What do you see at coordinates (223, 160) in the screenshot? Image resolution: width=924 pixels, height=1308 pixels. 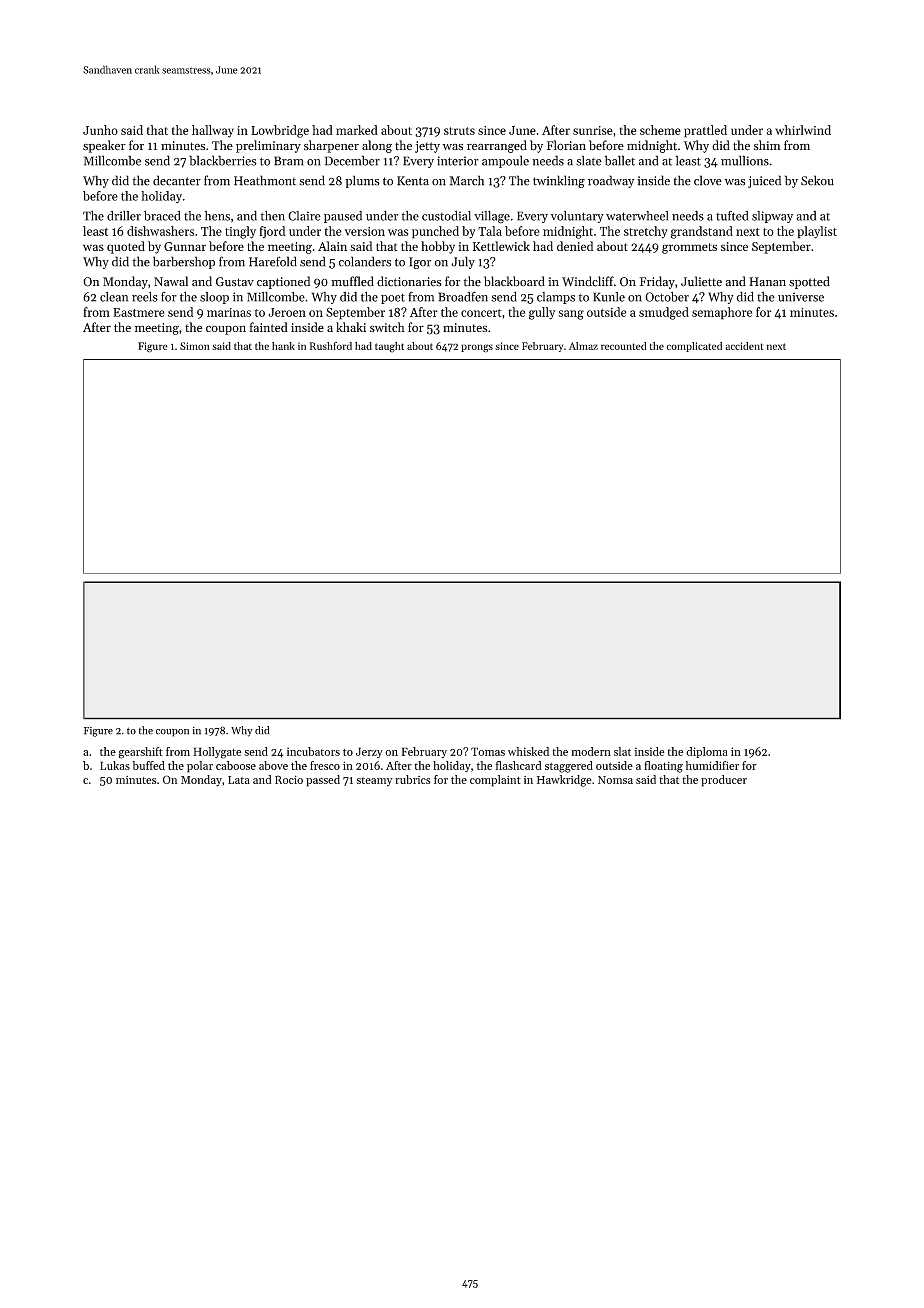 I see `blackberries` at bounding box center [223, 160].
